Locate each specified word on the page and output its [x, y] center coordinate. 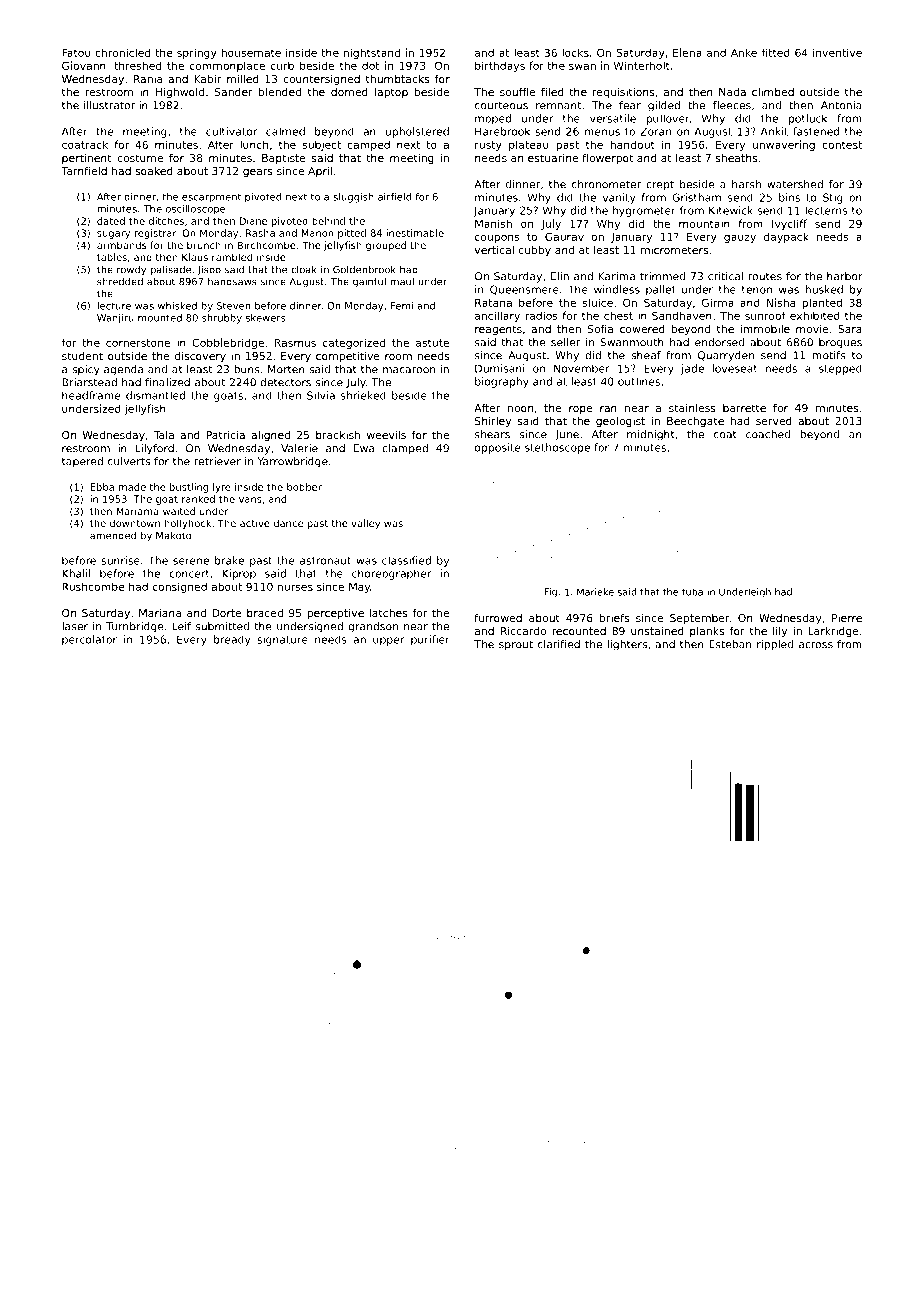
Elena [687, 52]
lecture [114, 306]
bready [232, 640]
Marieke [595, 592]
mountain [704, 223]
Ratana [493, 303]
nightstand [371, 53]
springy [197, 53]
